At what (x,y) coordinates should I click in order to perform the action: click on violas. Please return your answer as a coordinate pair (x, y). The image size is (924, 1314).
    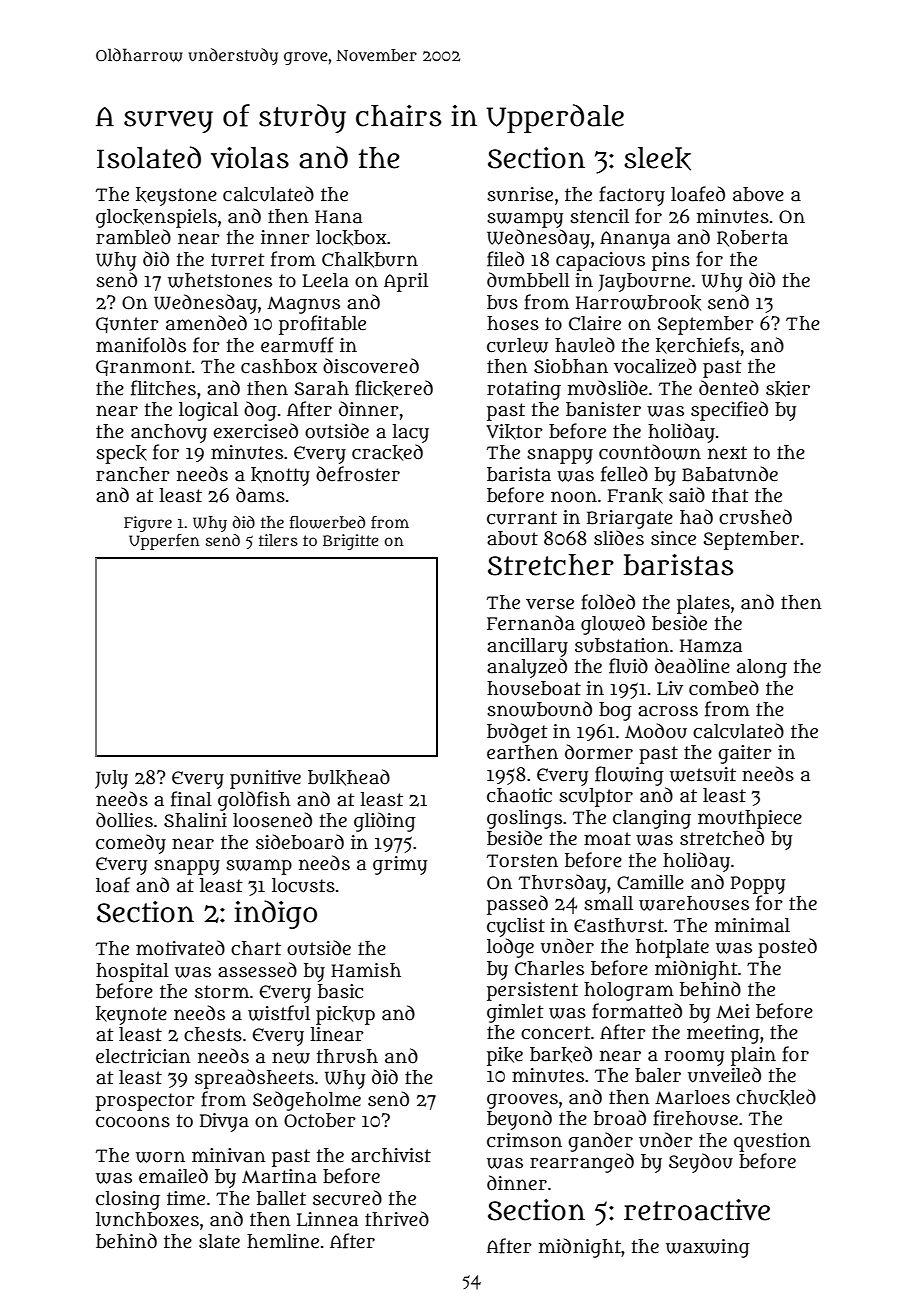
    Looking at the image, I should click on (250, 158).
